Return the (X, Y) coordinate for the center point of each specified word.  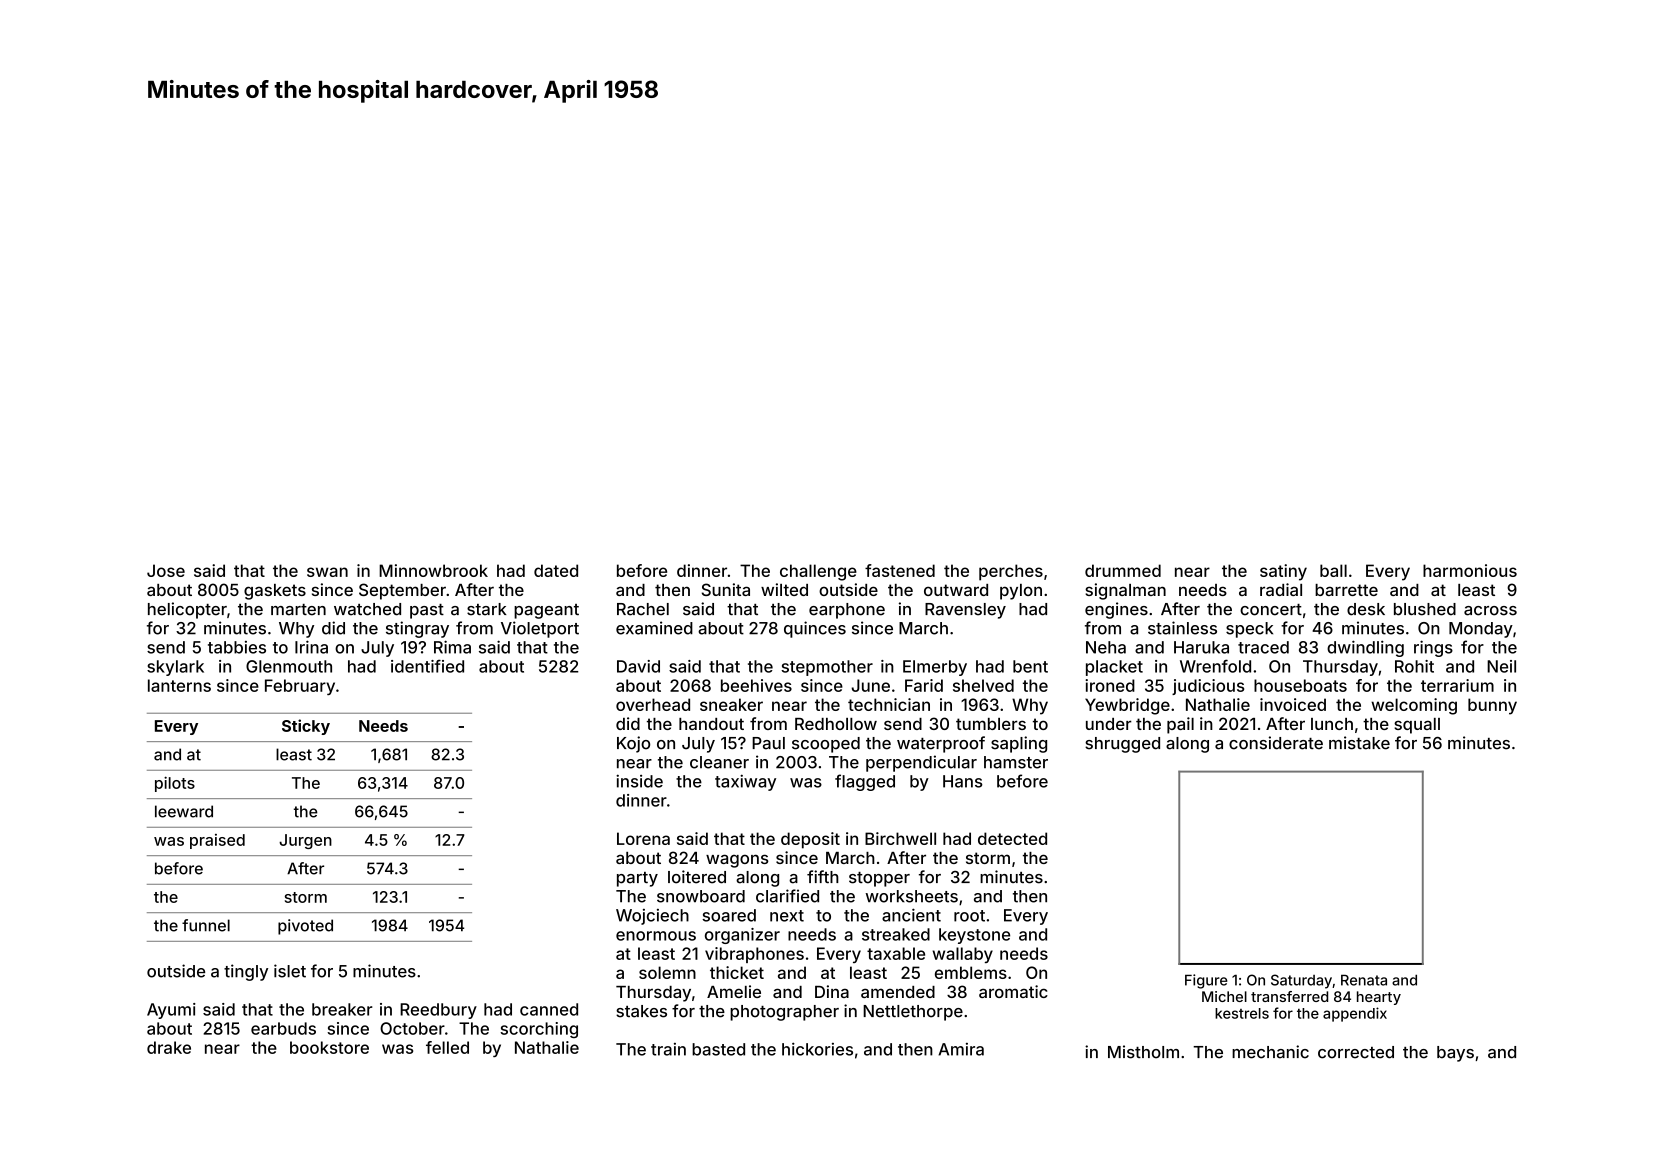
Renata (1364, 980)
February (300, 687)
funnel (206, 925)
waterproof (941, 744)
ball (1333, 570)
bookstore (329, 1047)
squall (1417, 726)
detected (1012, 838)
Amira (961, 1049)
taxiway (745, 782)
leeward (184, 811)
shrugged (1122, 745)
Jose (166, 570)
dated (556, 570)
